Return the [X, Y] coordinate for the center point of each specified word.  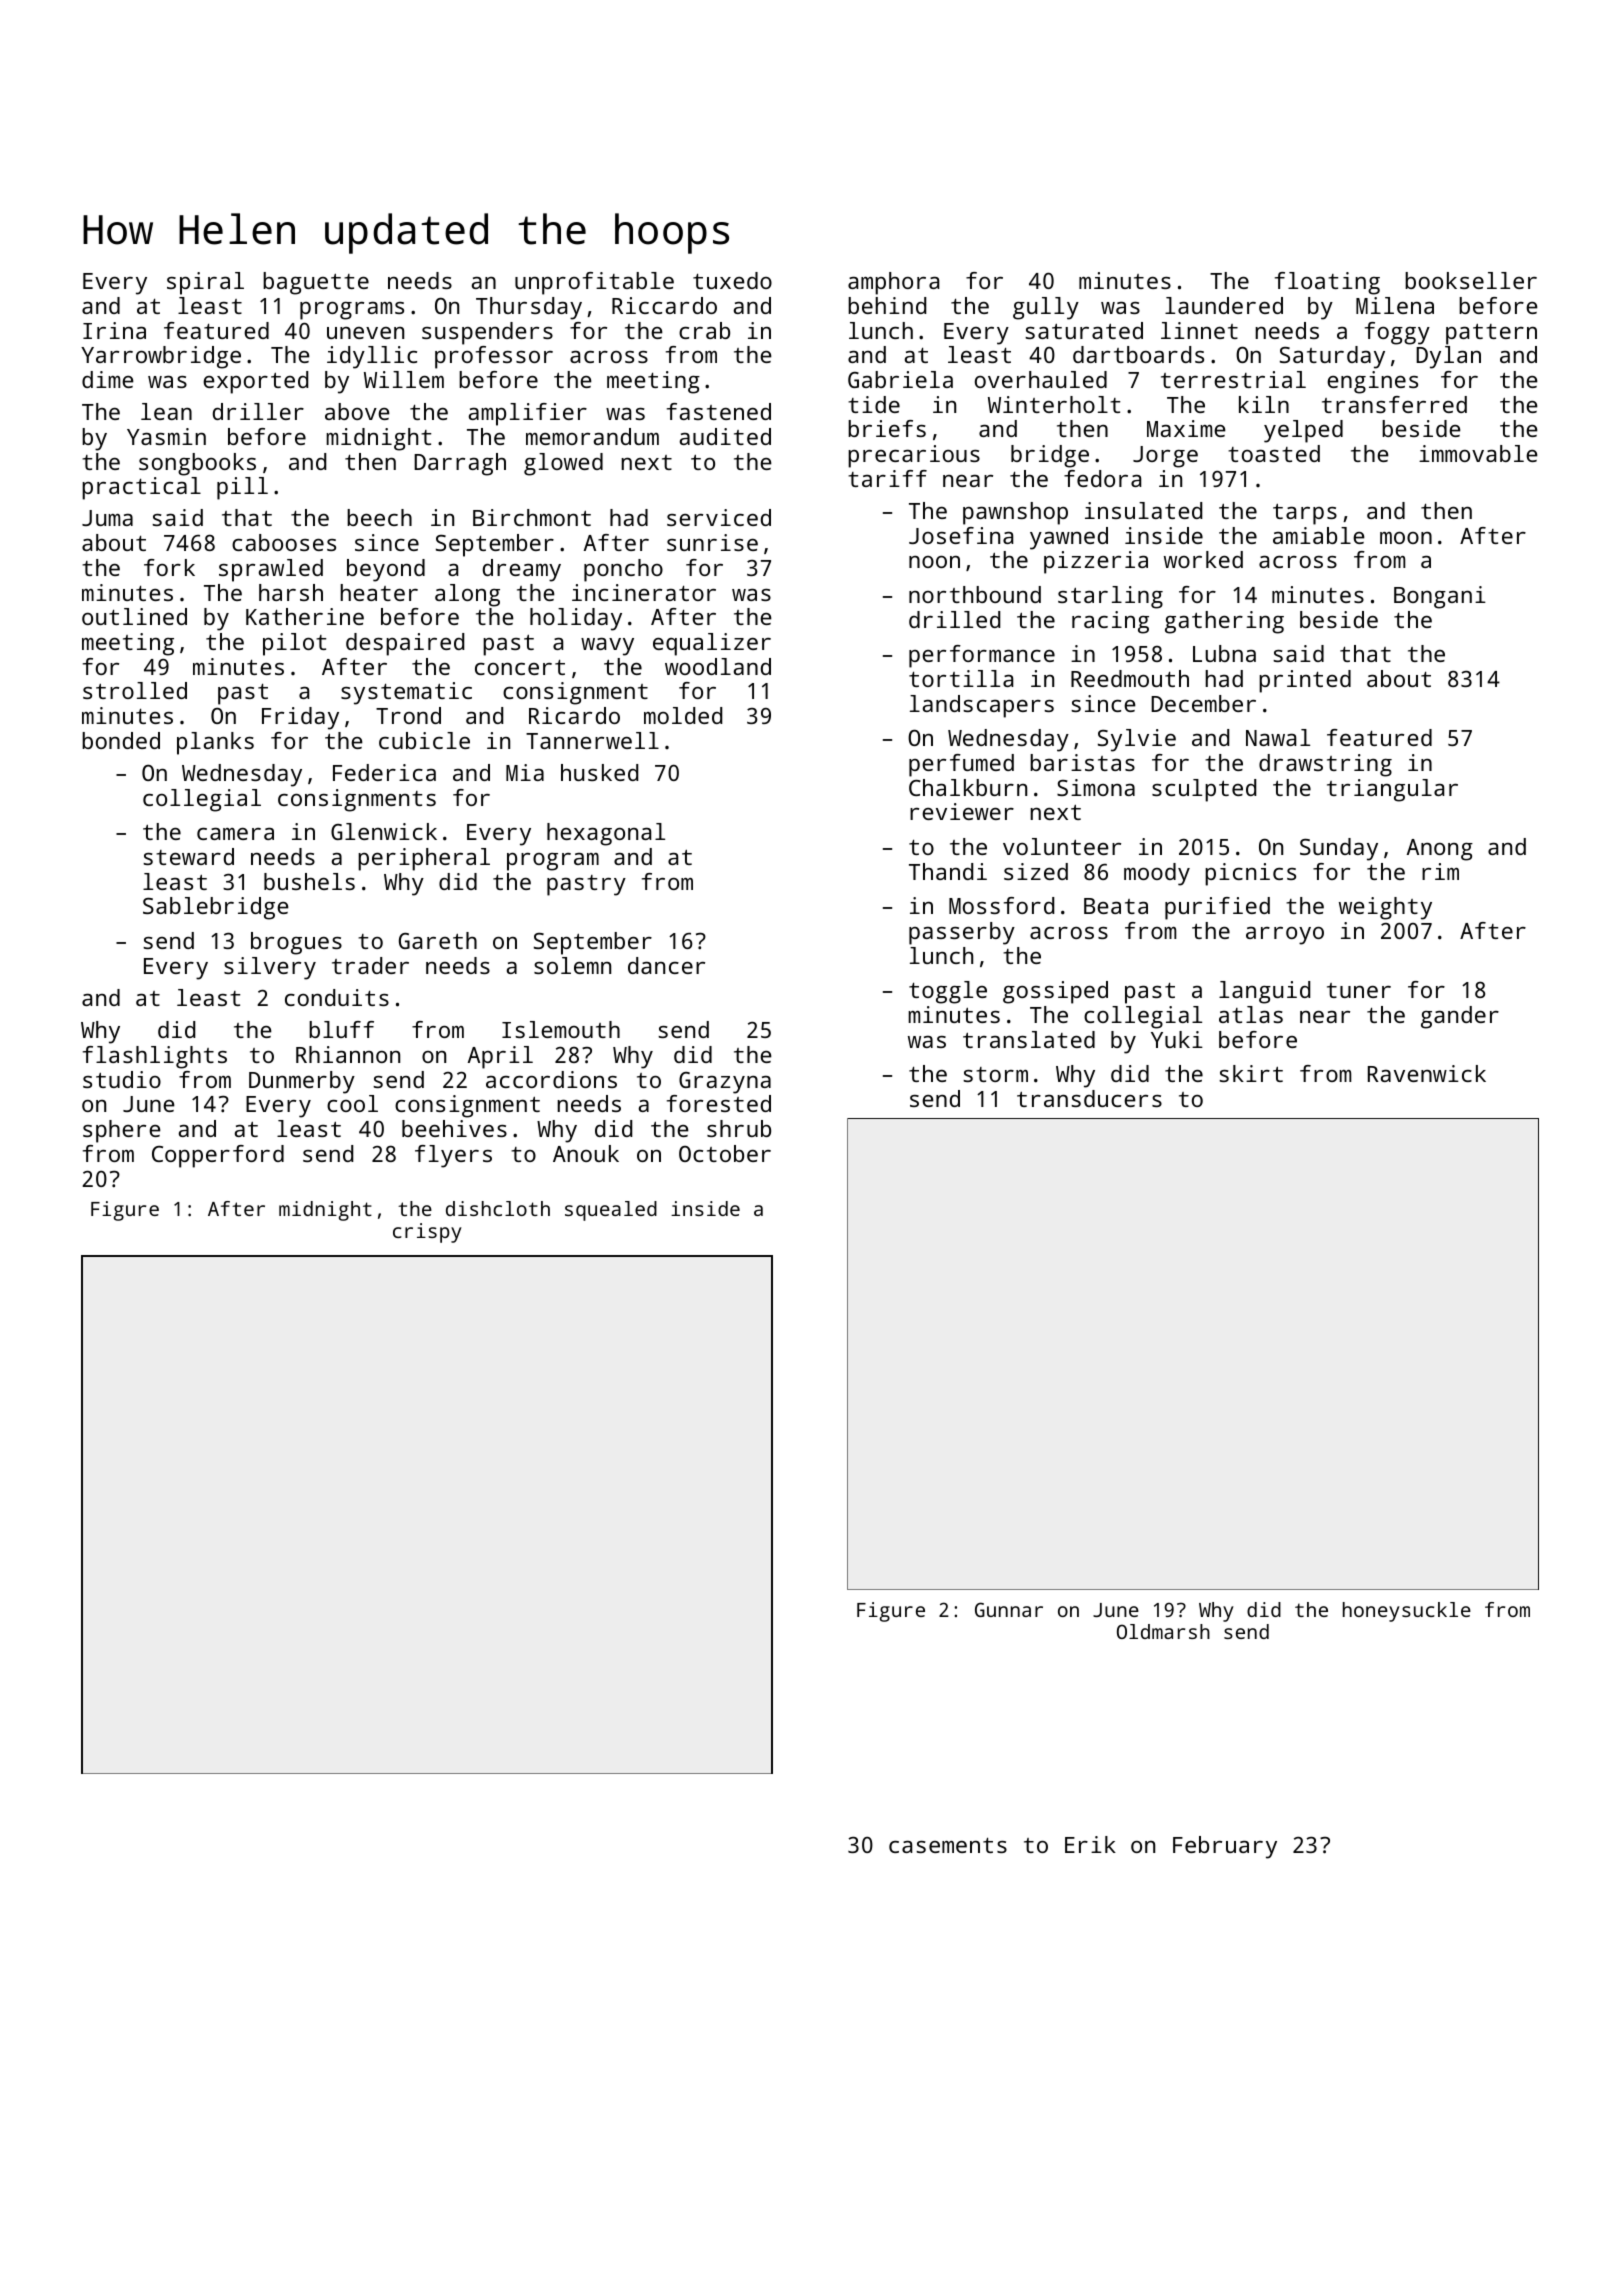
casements [948, 1845]
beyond [386, 570]
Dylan [1448, 357]
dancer [666, 965]
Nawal [1278, 737]
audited [725, 436]
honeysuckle [1407, 1612]
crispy [427, 1233]
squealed [611, 1211]
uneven [365, 333]
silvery [270, 968]
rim [1440, 871]
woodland [718, 666]
